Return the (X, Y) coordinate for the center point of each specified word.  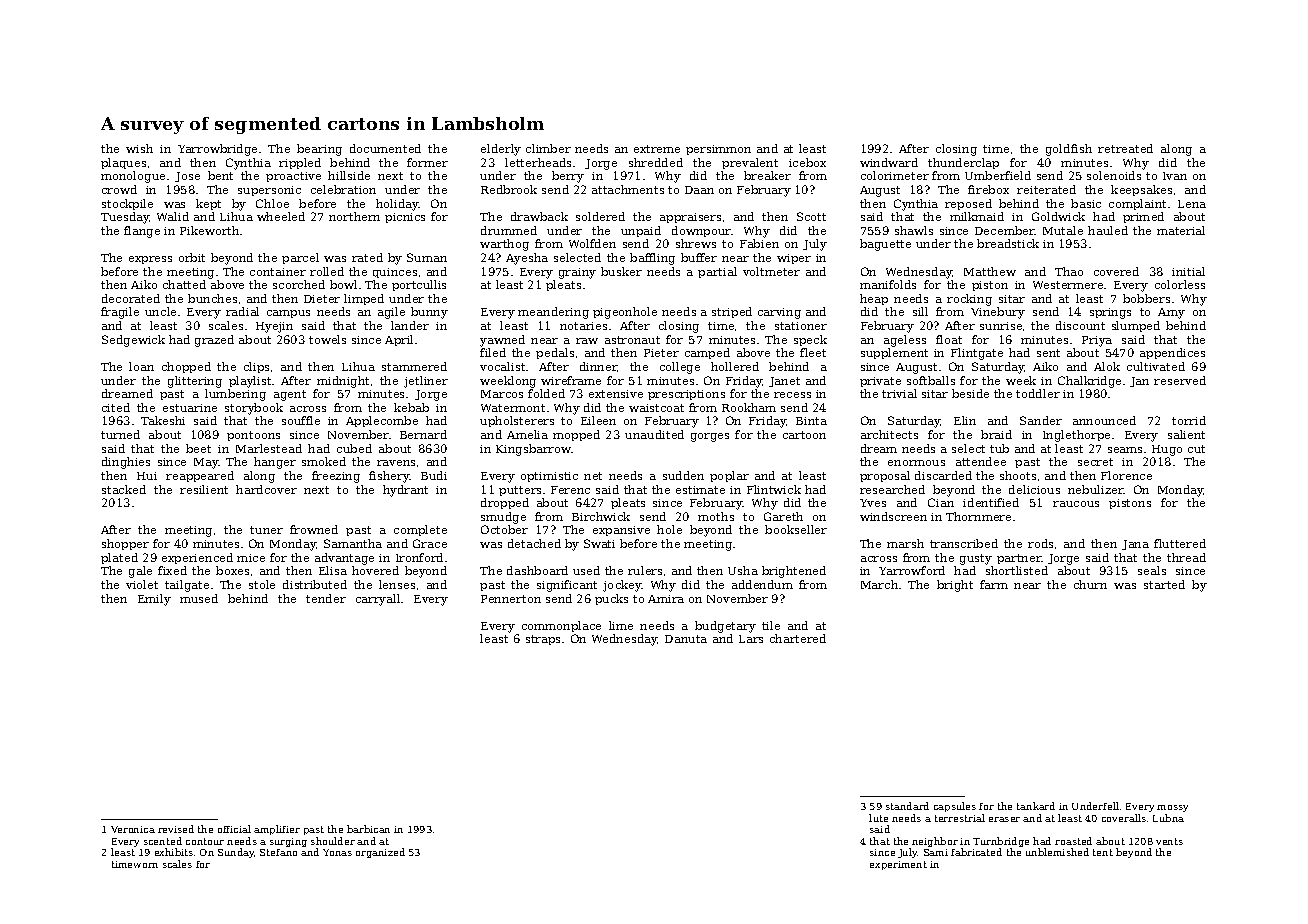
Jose (187, 177)
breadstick (1008, 243)
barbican (368, 829)
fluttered (1180, 543)
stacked (124, 489)
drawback (539, 216)
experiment (898, 865)
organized (380, 853)
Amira (666, 599)
